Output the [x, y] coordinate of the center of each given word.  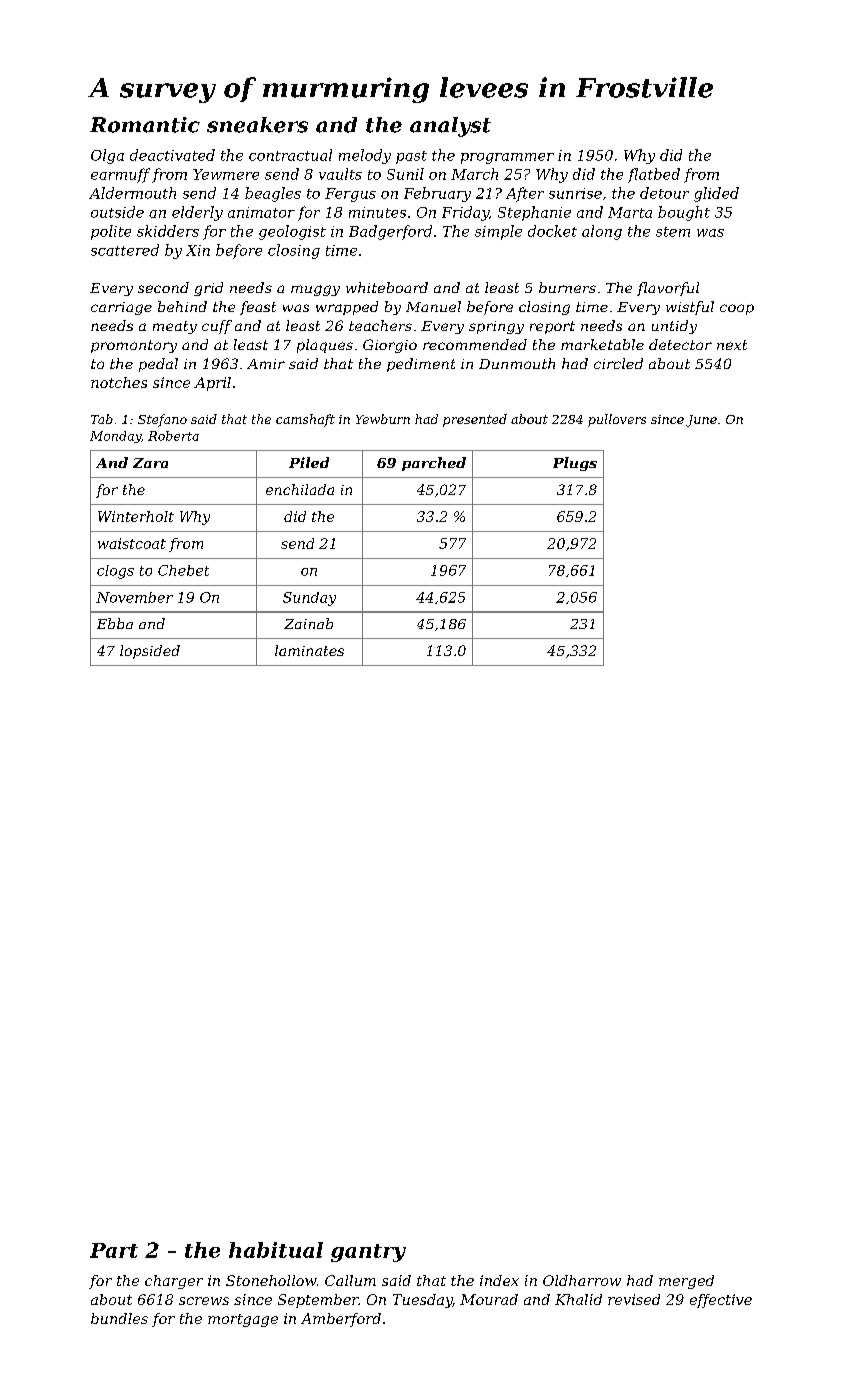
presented [475, 420]
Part [114, 1250]
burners [567, 287]
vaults [340, 174]
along [602, 232]
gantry [368, 1253]
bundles [119, 1318]
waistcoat [132, 543]
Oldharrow [582, 1280]
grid [208, 289]
